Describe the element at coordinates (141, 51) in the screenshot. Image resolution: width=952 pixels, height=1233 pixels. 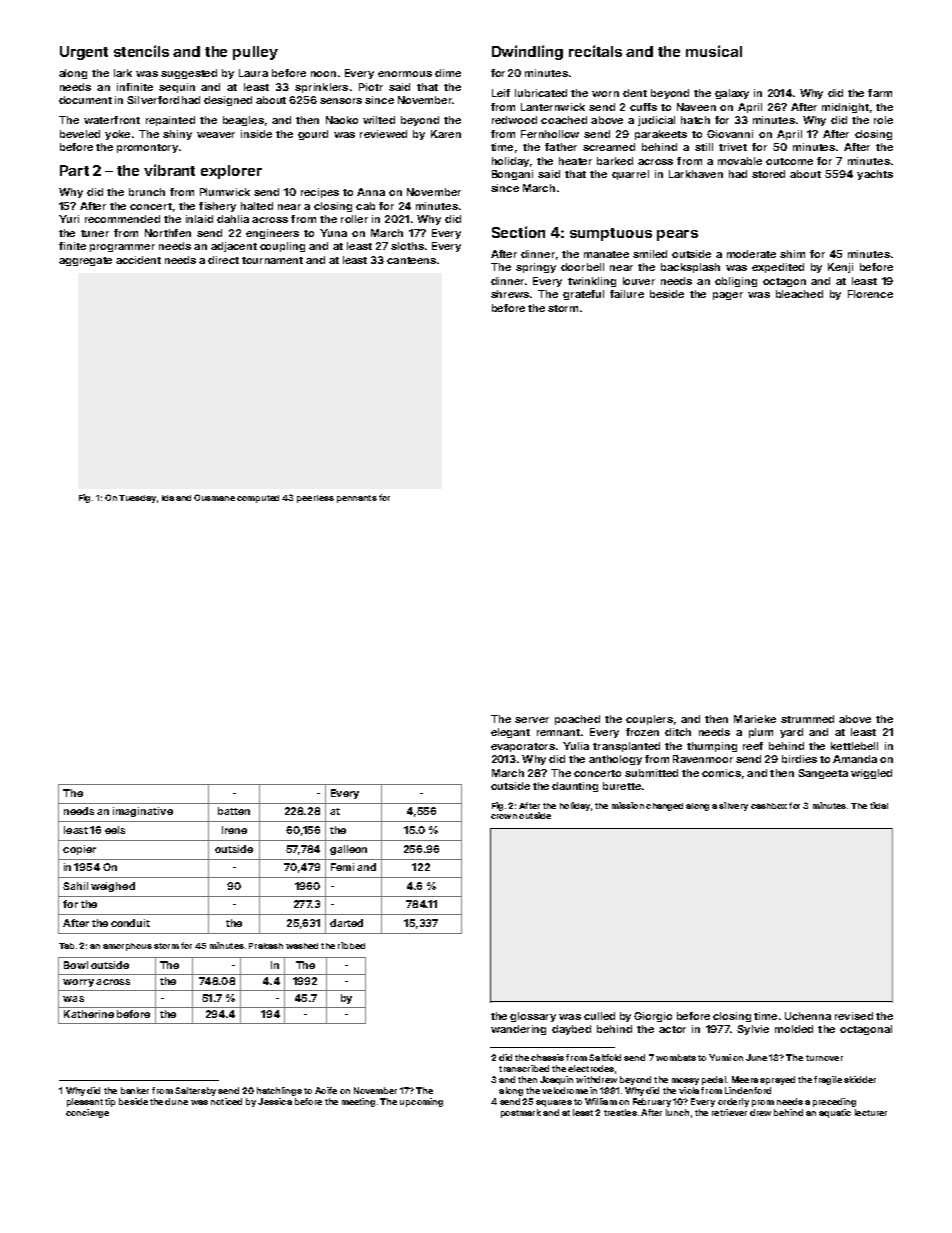
I see `stencils` at that location.
